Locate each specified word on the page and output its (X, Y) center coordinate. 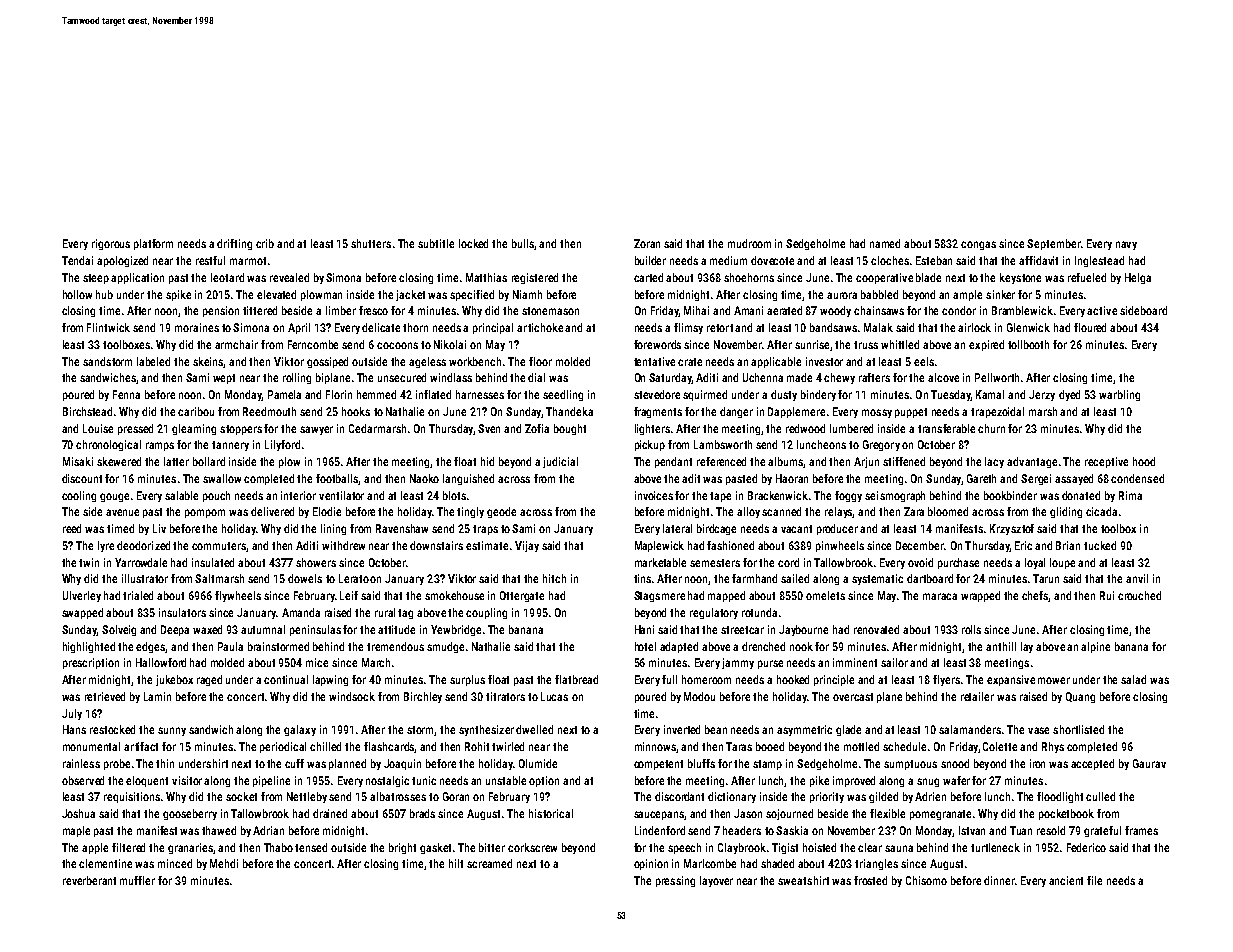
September (1053, 244)
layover (716, 881)
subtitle (436, 243)
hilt (456, 863)
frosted (870, 880)
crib (265, 243)
